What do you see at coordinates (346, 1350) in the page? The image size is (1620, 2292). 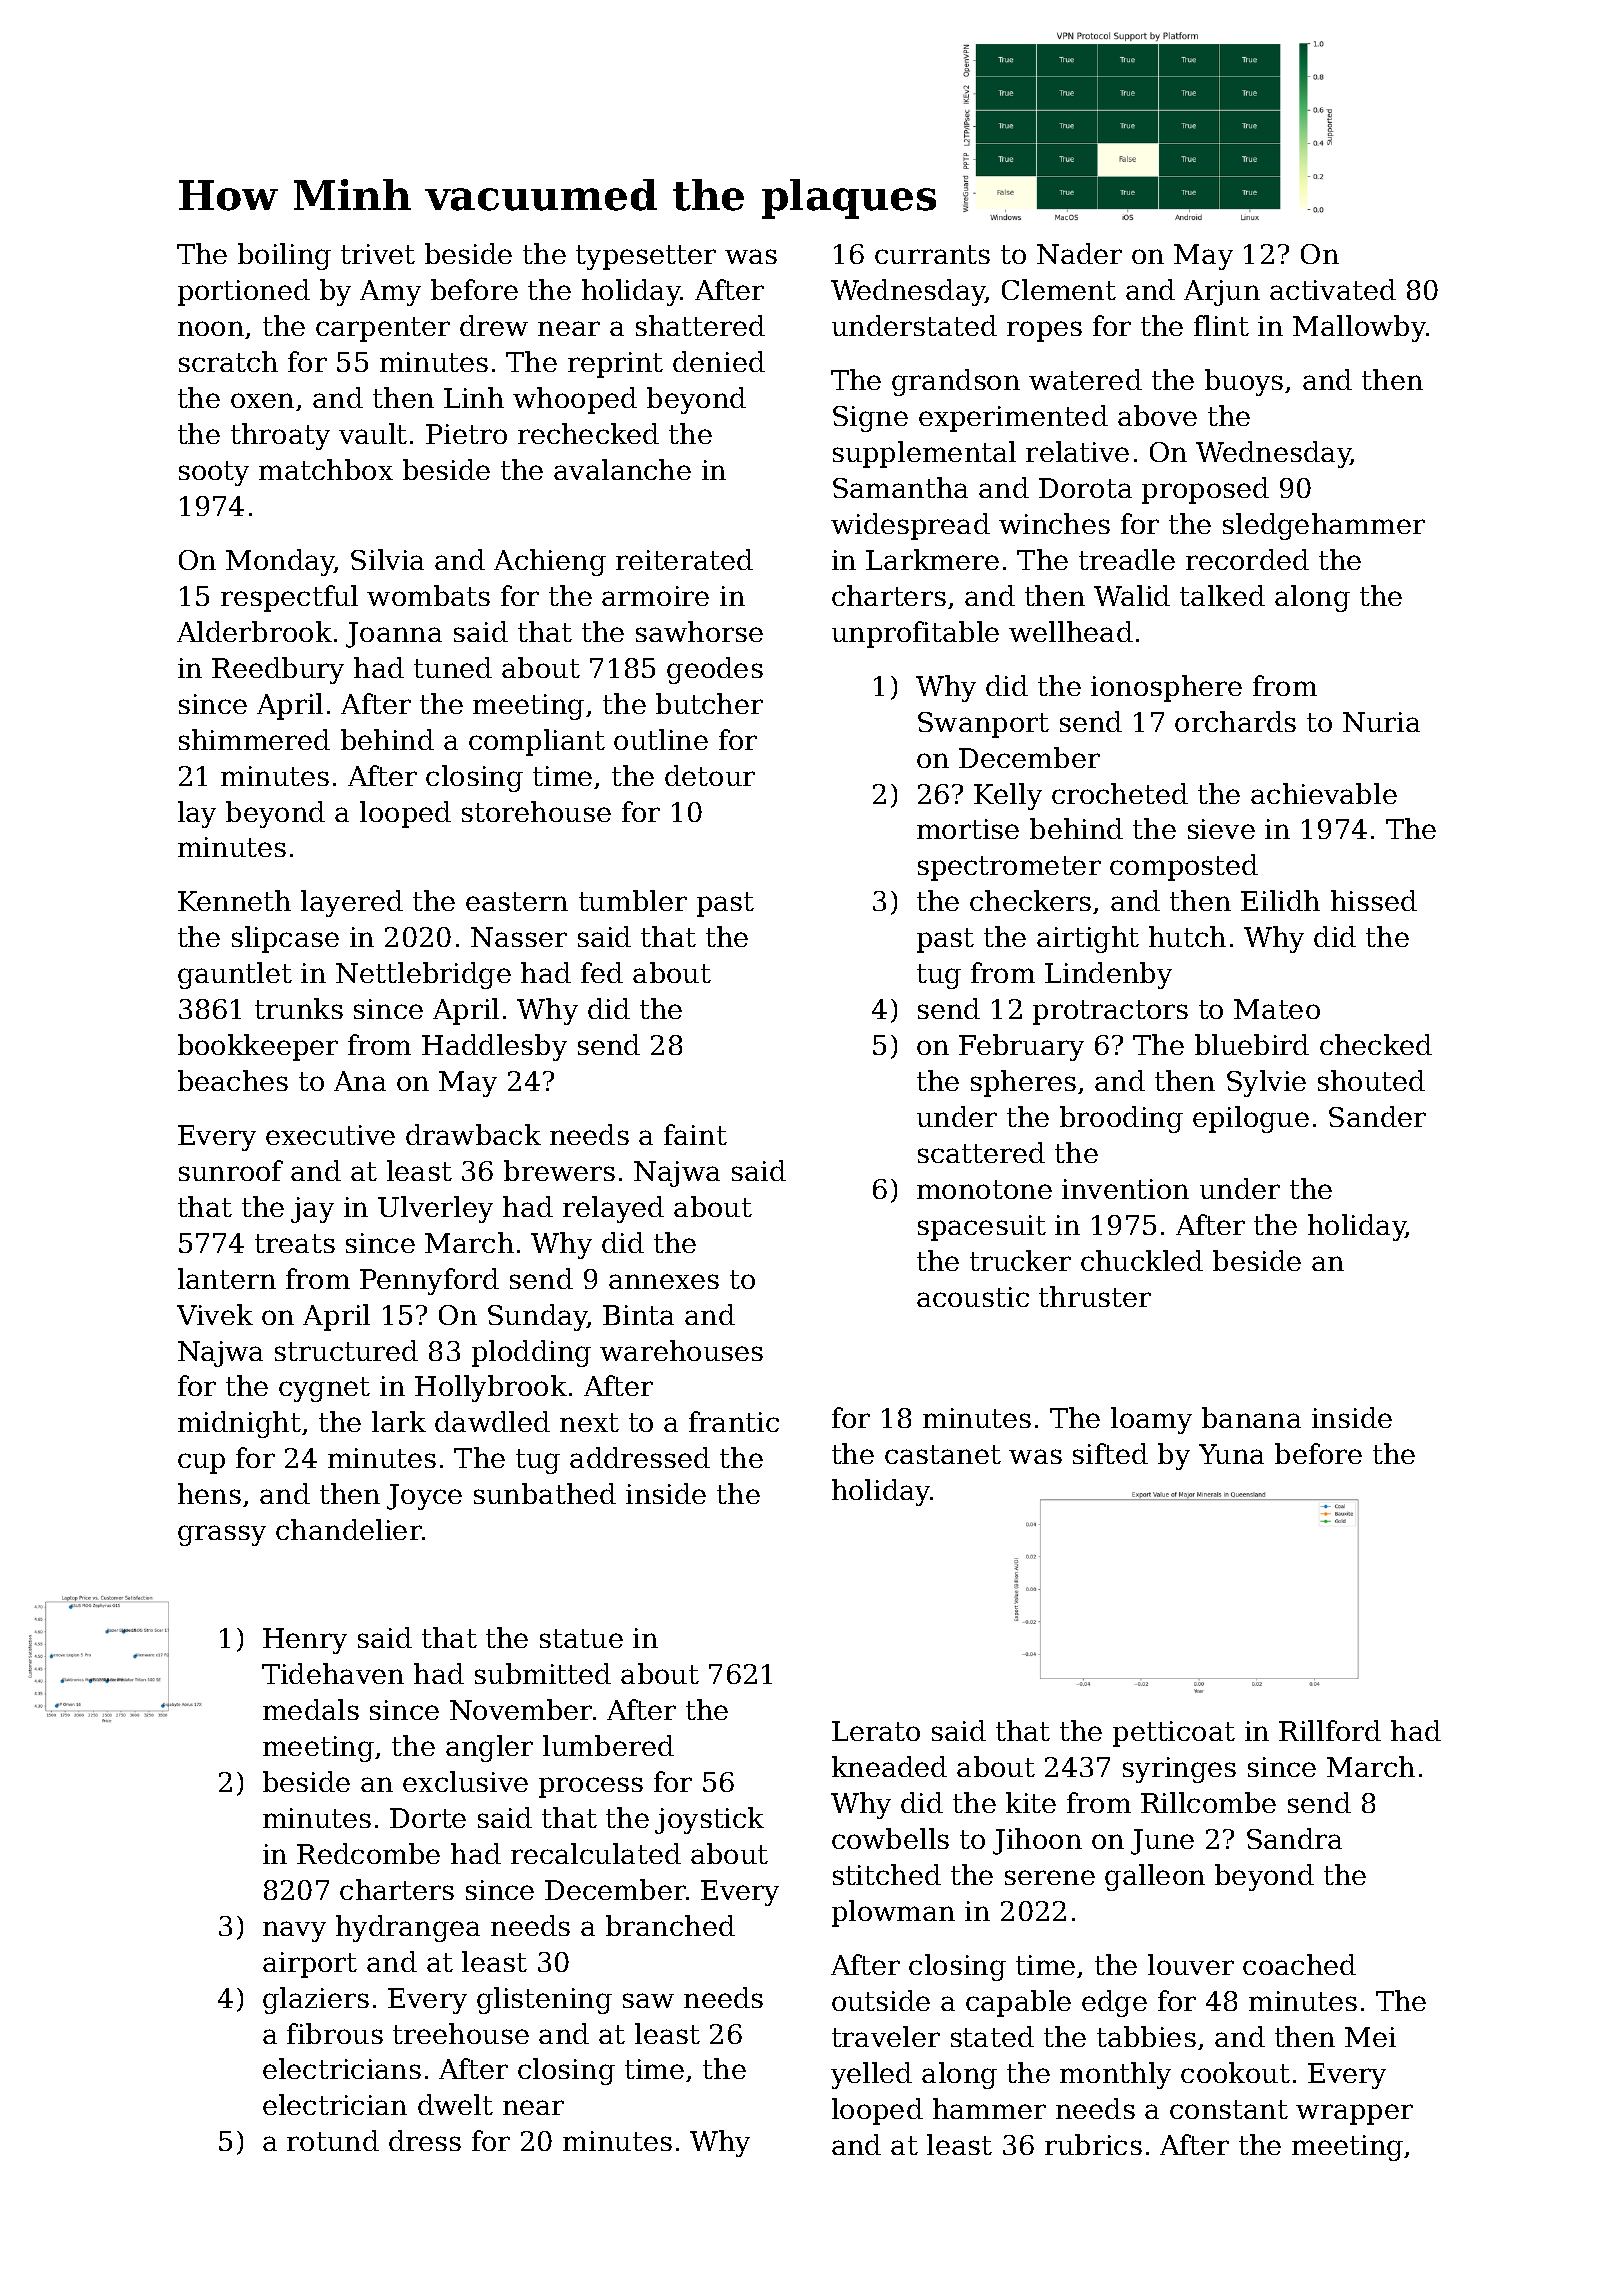 I see `structured` at bounding box center [346, 1350].
